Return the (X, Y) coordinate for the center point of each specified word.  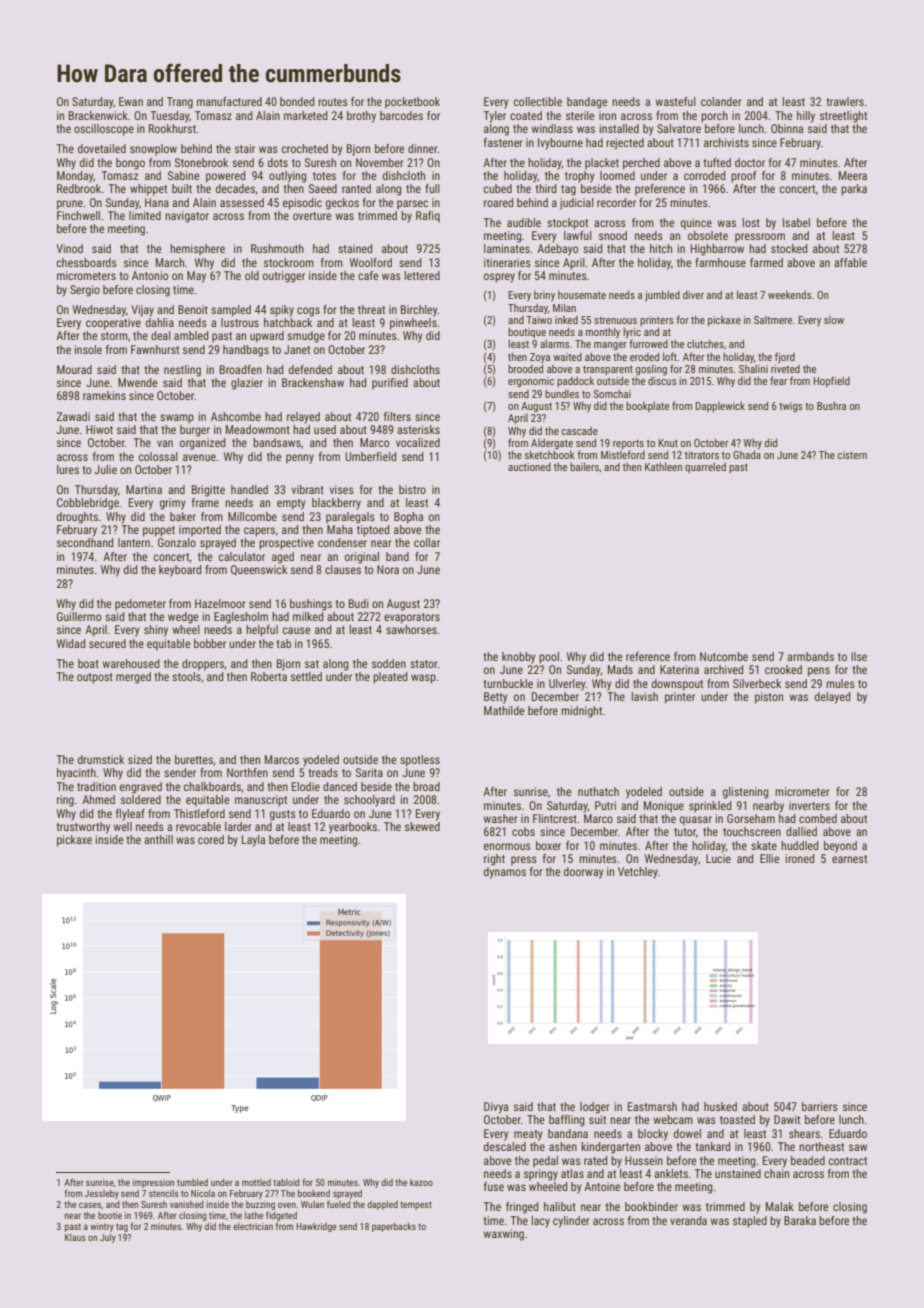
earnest (849, 859)
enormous (507, 846)
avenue (199, 457)
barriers (820, 1106)
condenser (342, 542)
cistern (852, 455)
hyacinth (76, 774)
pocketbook (412, 103)
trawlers (845, 101)
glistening (746, 793)
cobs (523, 831)
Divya (496, 1108)
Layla (253, 841)
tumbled (192, 1182)
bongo (130, 164)
